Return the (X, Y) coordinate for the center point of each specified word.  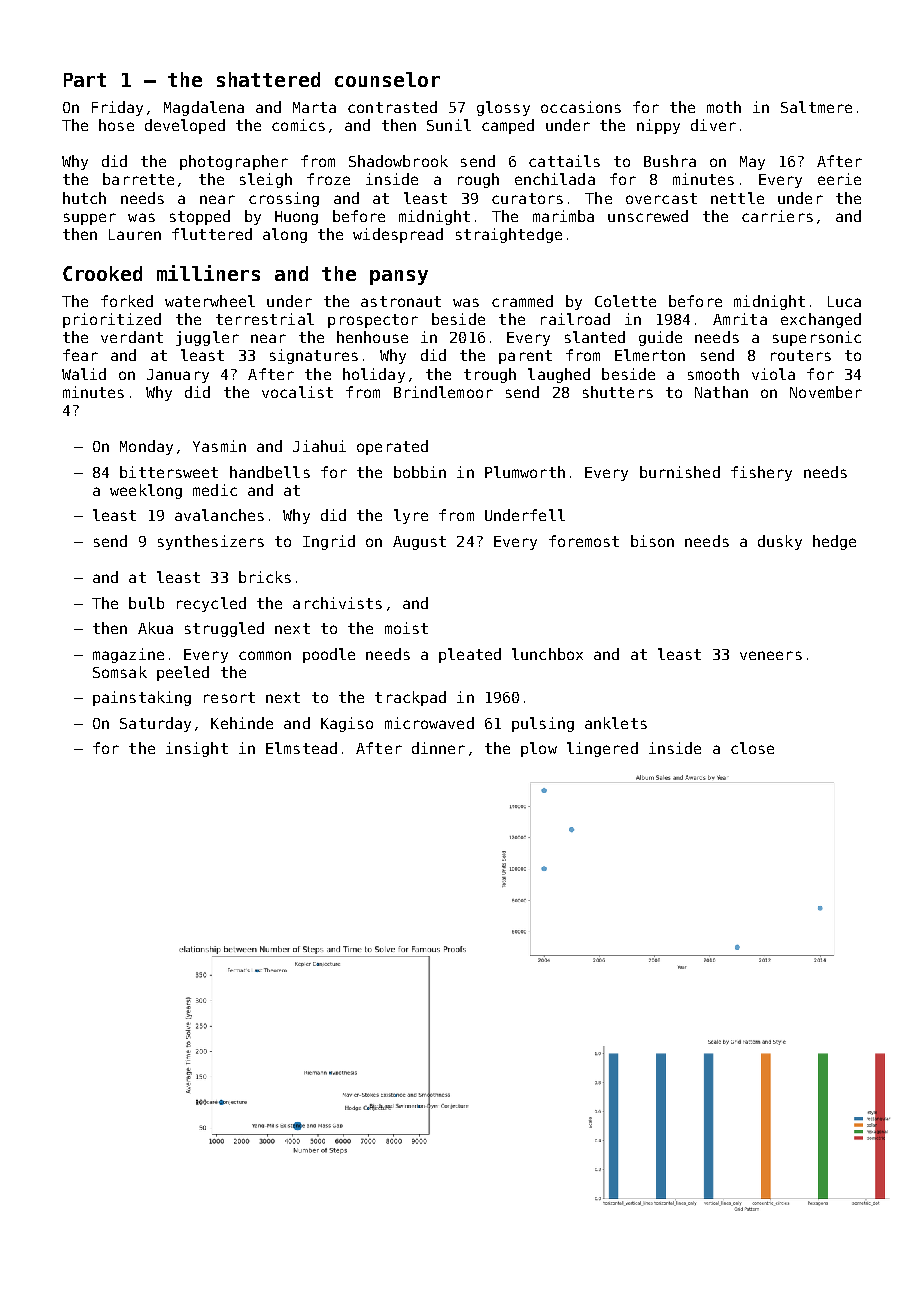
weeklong (146, 491)
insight (197, 749)
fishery (761, 473)
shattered (268, 79)
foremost (584, 541)
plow (539, 749)
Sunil (449, 125)
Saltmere (816, 107)
